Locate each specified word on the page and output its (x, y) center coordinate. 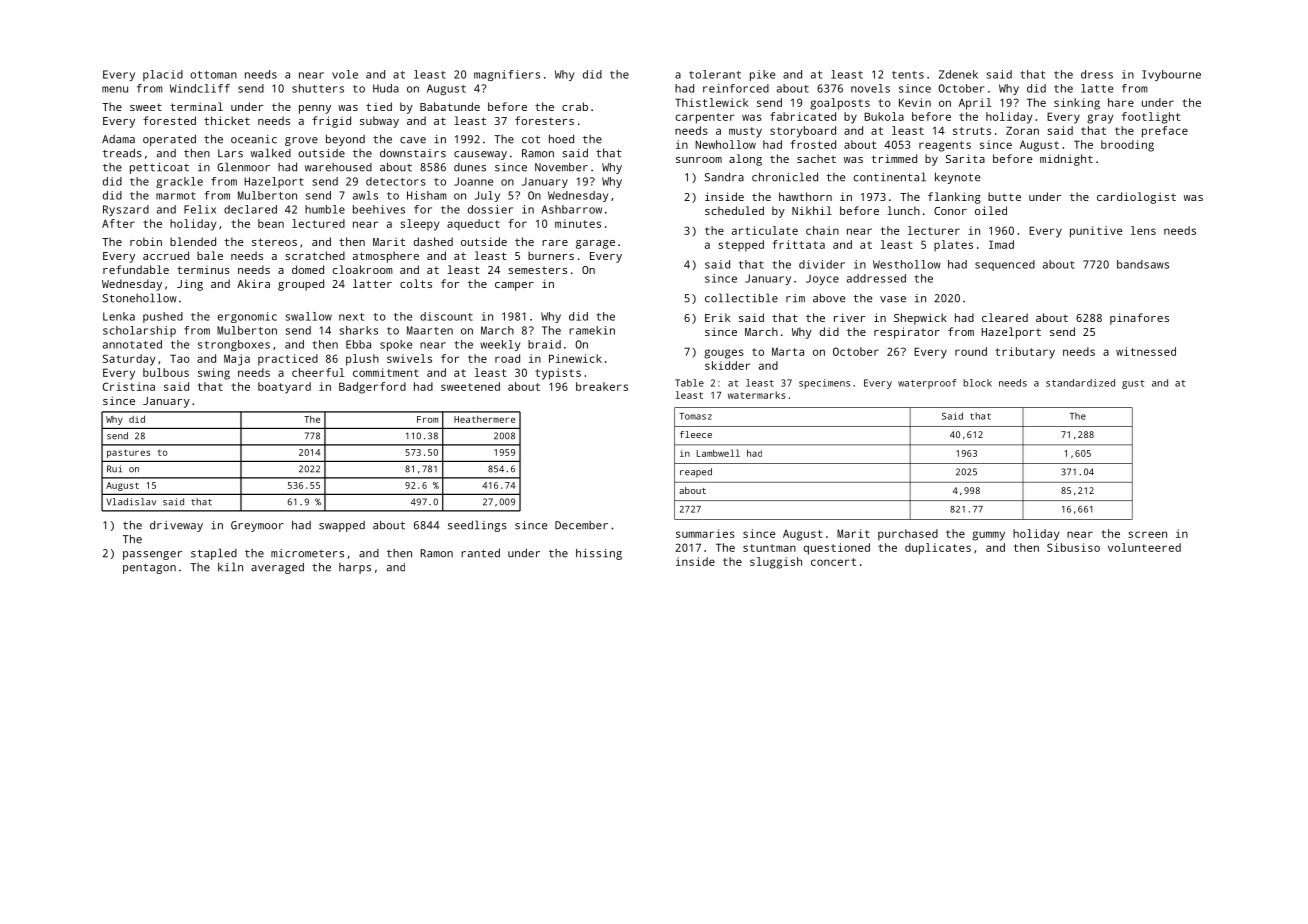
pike (762, 75)
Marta (788, 352)
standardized (1080, 383)
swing (214, 374)
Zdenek (958, 74)
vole (345, 74)
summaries (705, 533)
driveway (176, 526)
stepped (741, 246)
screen (1148, 534)
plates (953, 246)
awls (365, 195)
